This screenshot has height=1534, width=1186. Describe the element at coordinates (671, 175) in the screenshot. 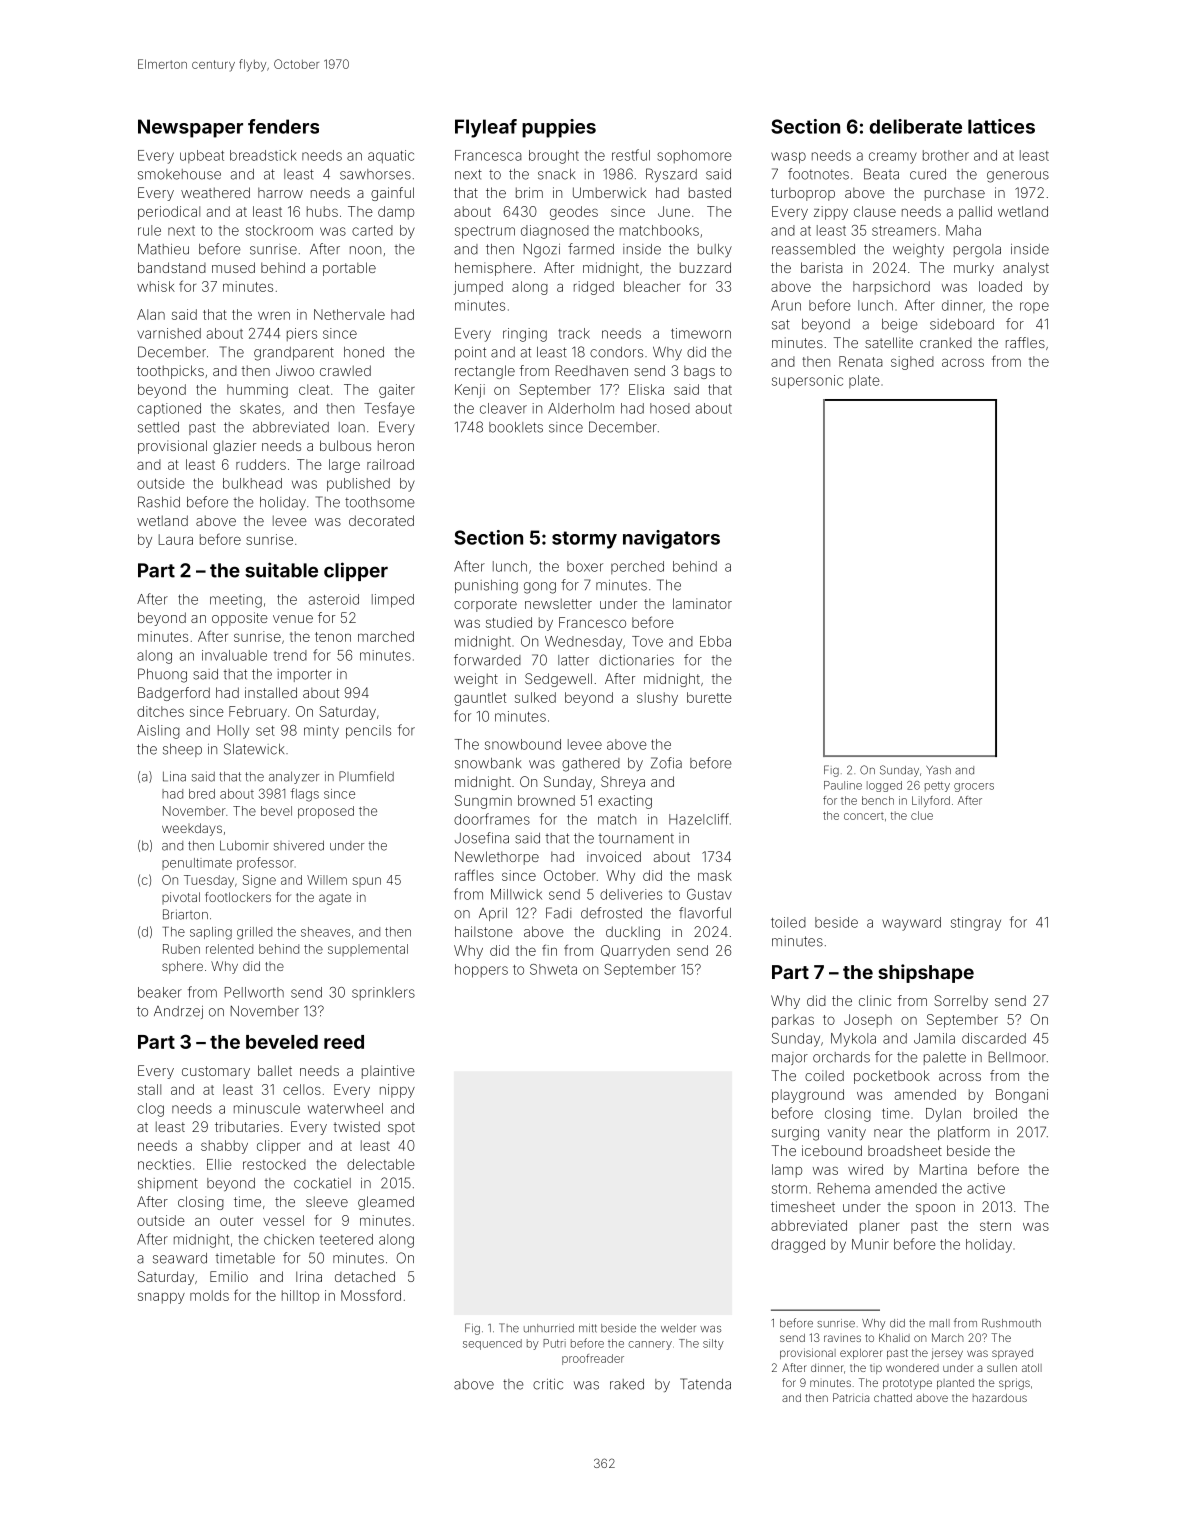

I see `Ryszard` at that location.
